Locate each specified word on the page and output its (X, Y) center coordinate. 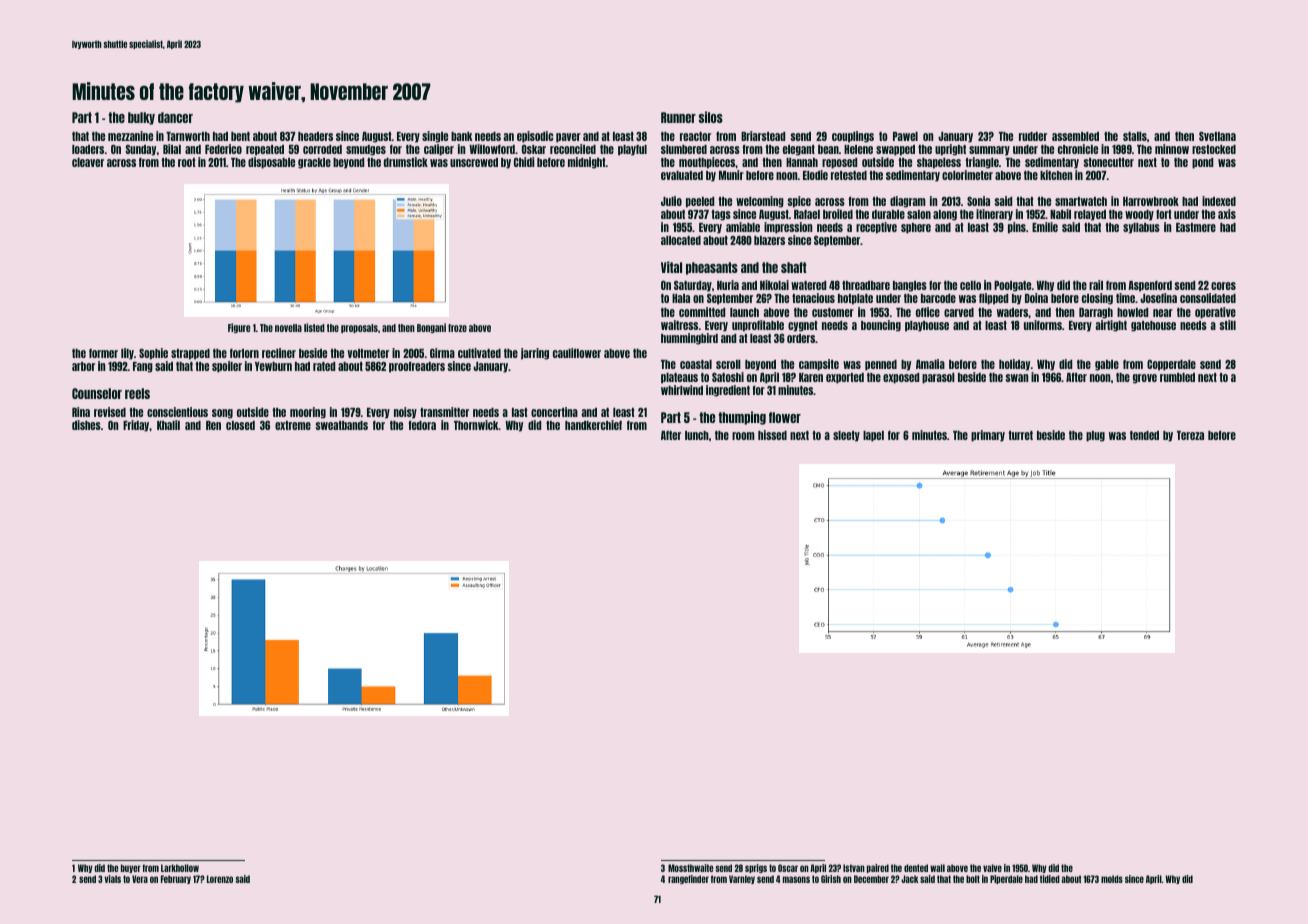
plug (1095, 436)
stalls (1135, 136)
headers (315, 136)
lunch (697, 435)
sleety (846, 436)
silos (711, 117)
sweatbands (341, 425)
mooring (308, 413)
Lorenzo (220, 879)
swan (1016, 378)
